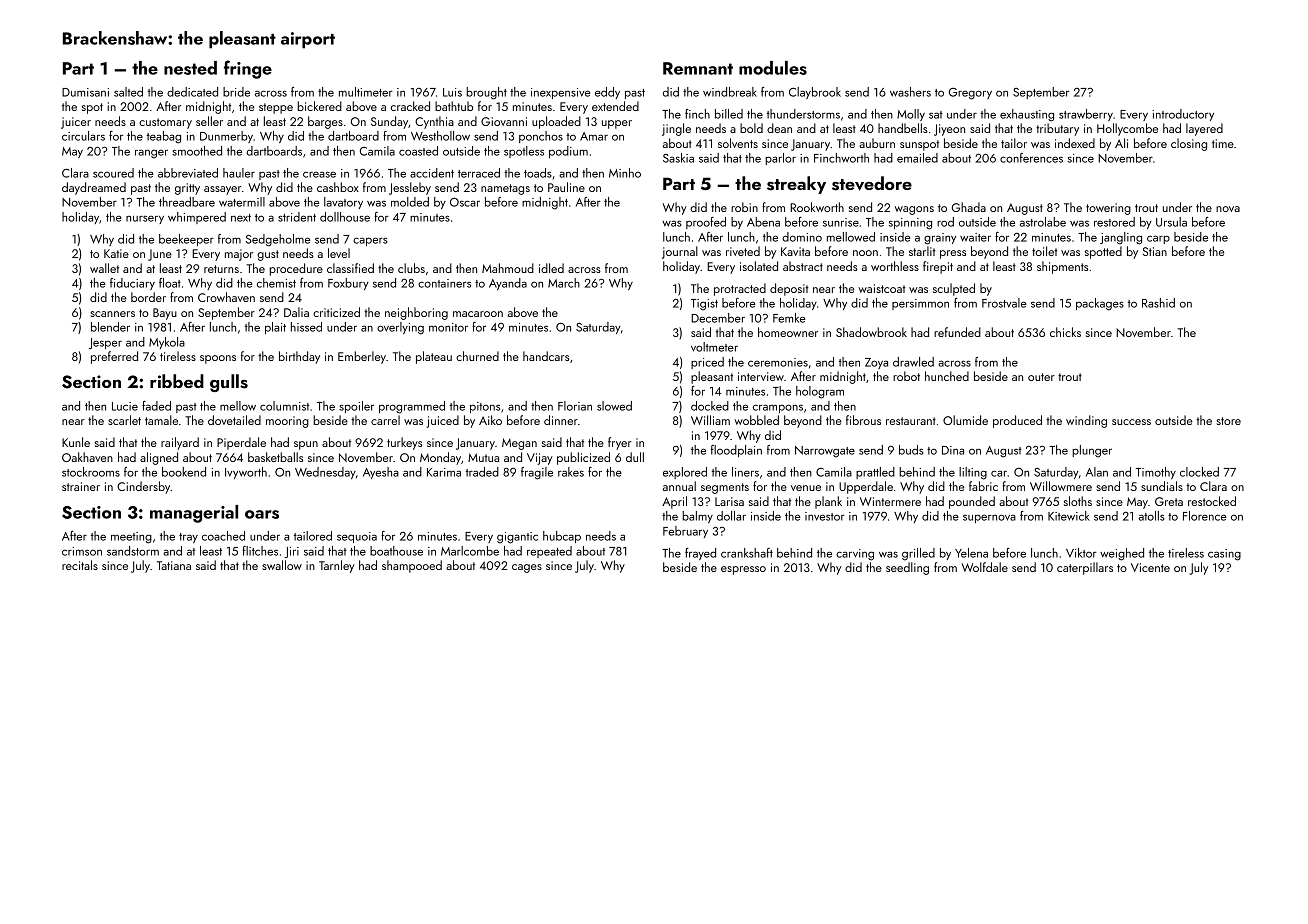  I want to click on cages, so click(527, 568).
